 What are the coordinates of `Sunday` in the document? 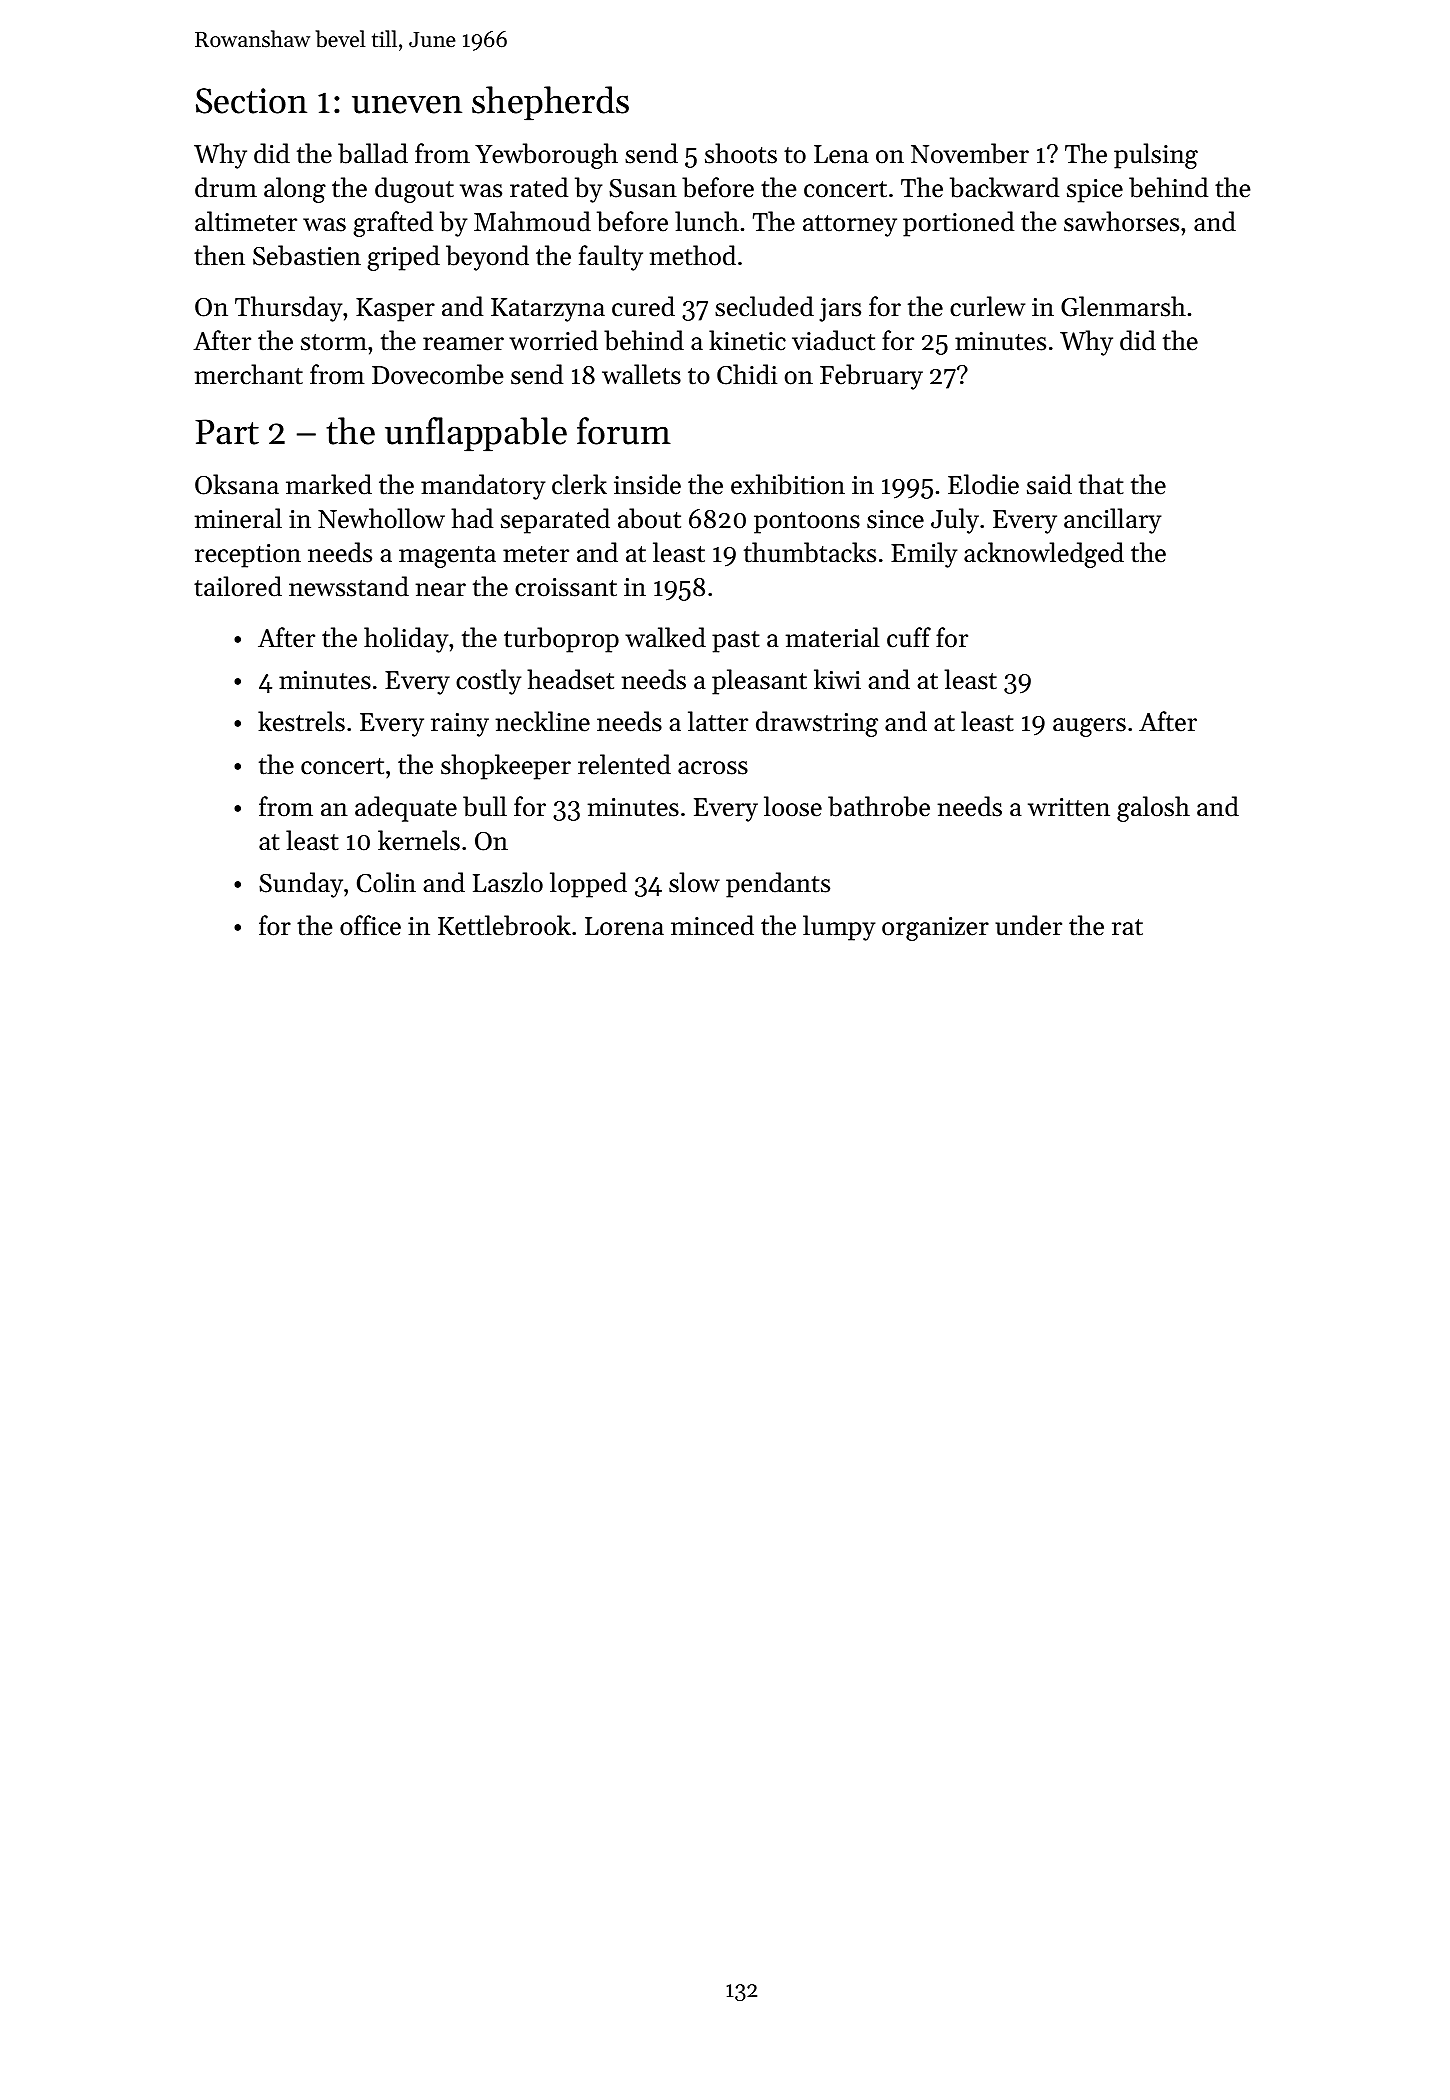 It's located at (301, 885).
